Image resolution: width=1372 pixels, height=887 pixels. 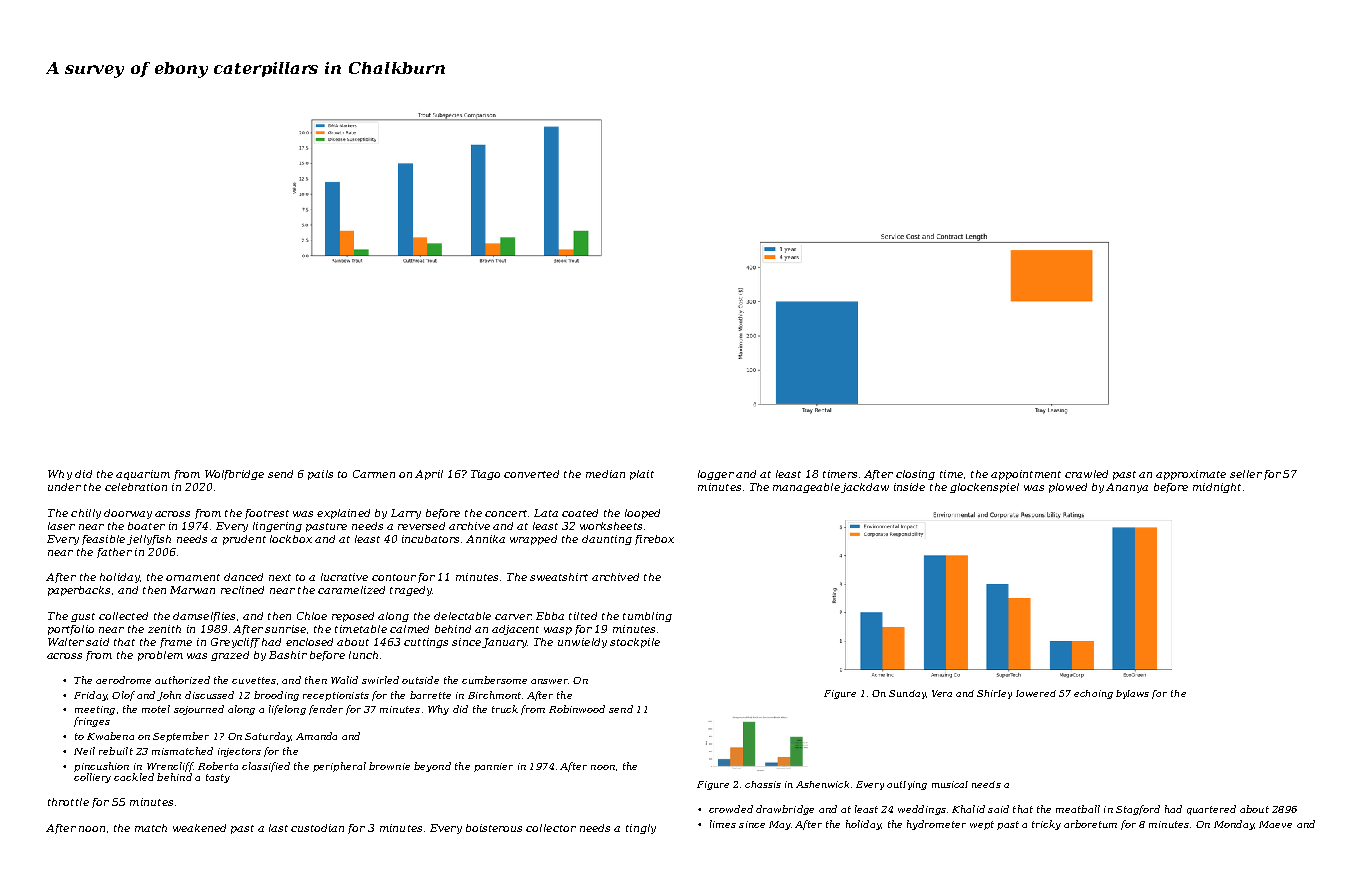 What do you see at coordinates (577, 709) in the screenshot?
I see `Robinwood` at bounding box center [577, 709].
